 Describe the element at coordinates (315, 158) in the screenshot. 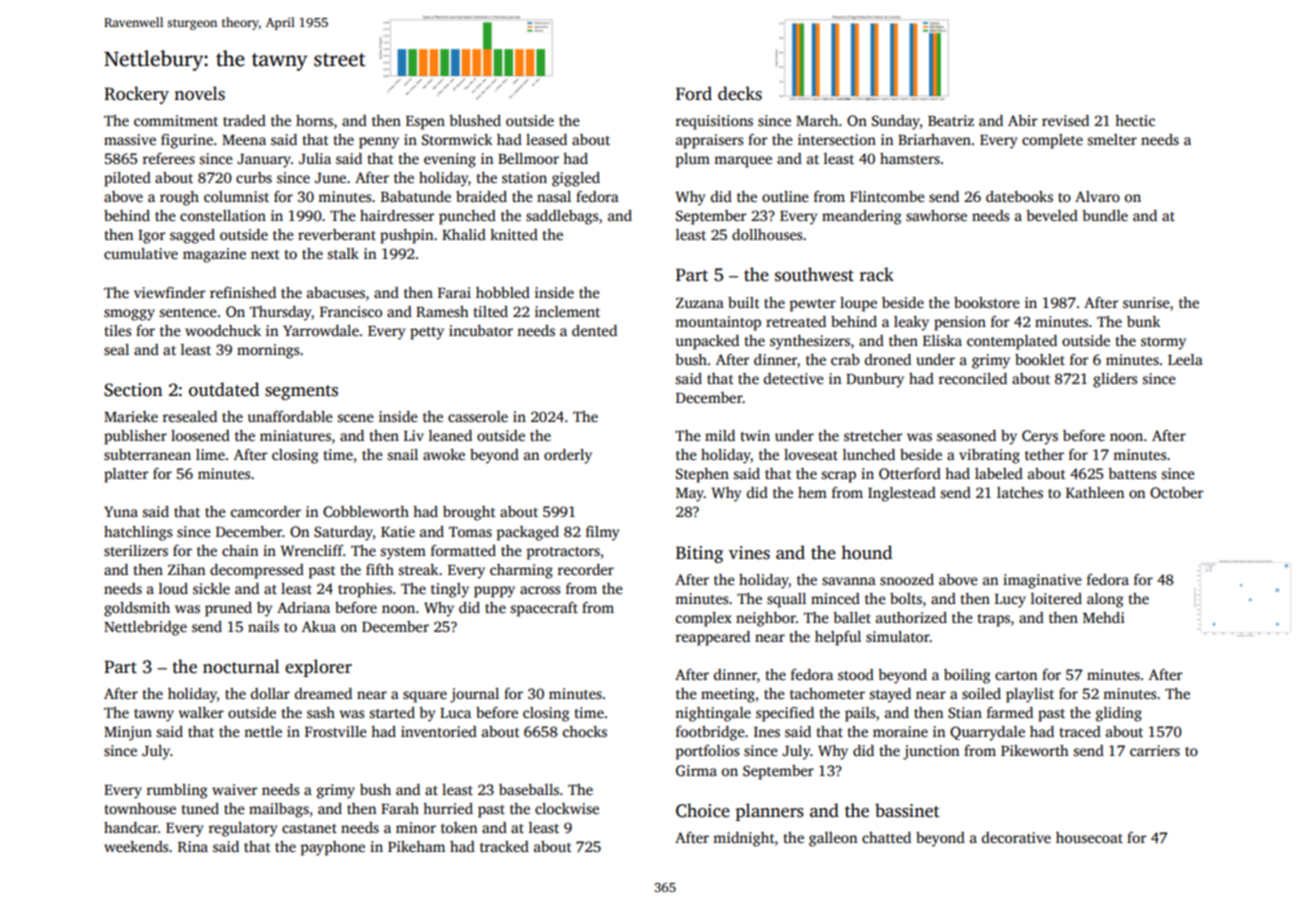

I see `Julia` at that location.
